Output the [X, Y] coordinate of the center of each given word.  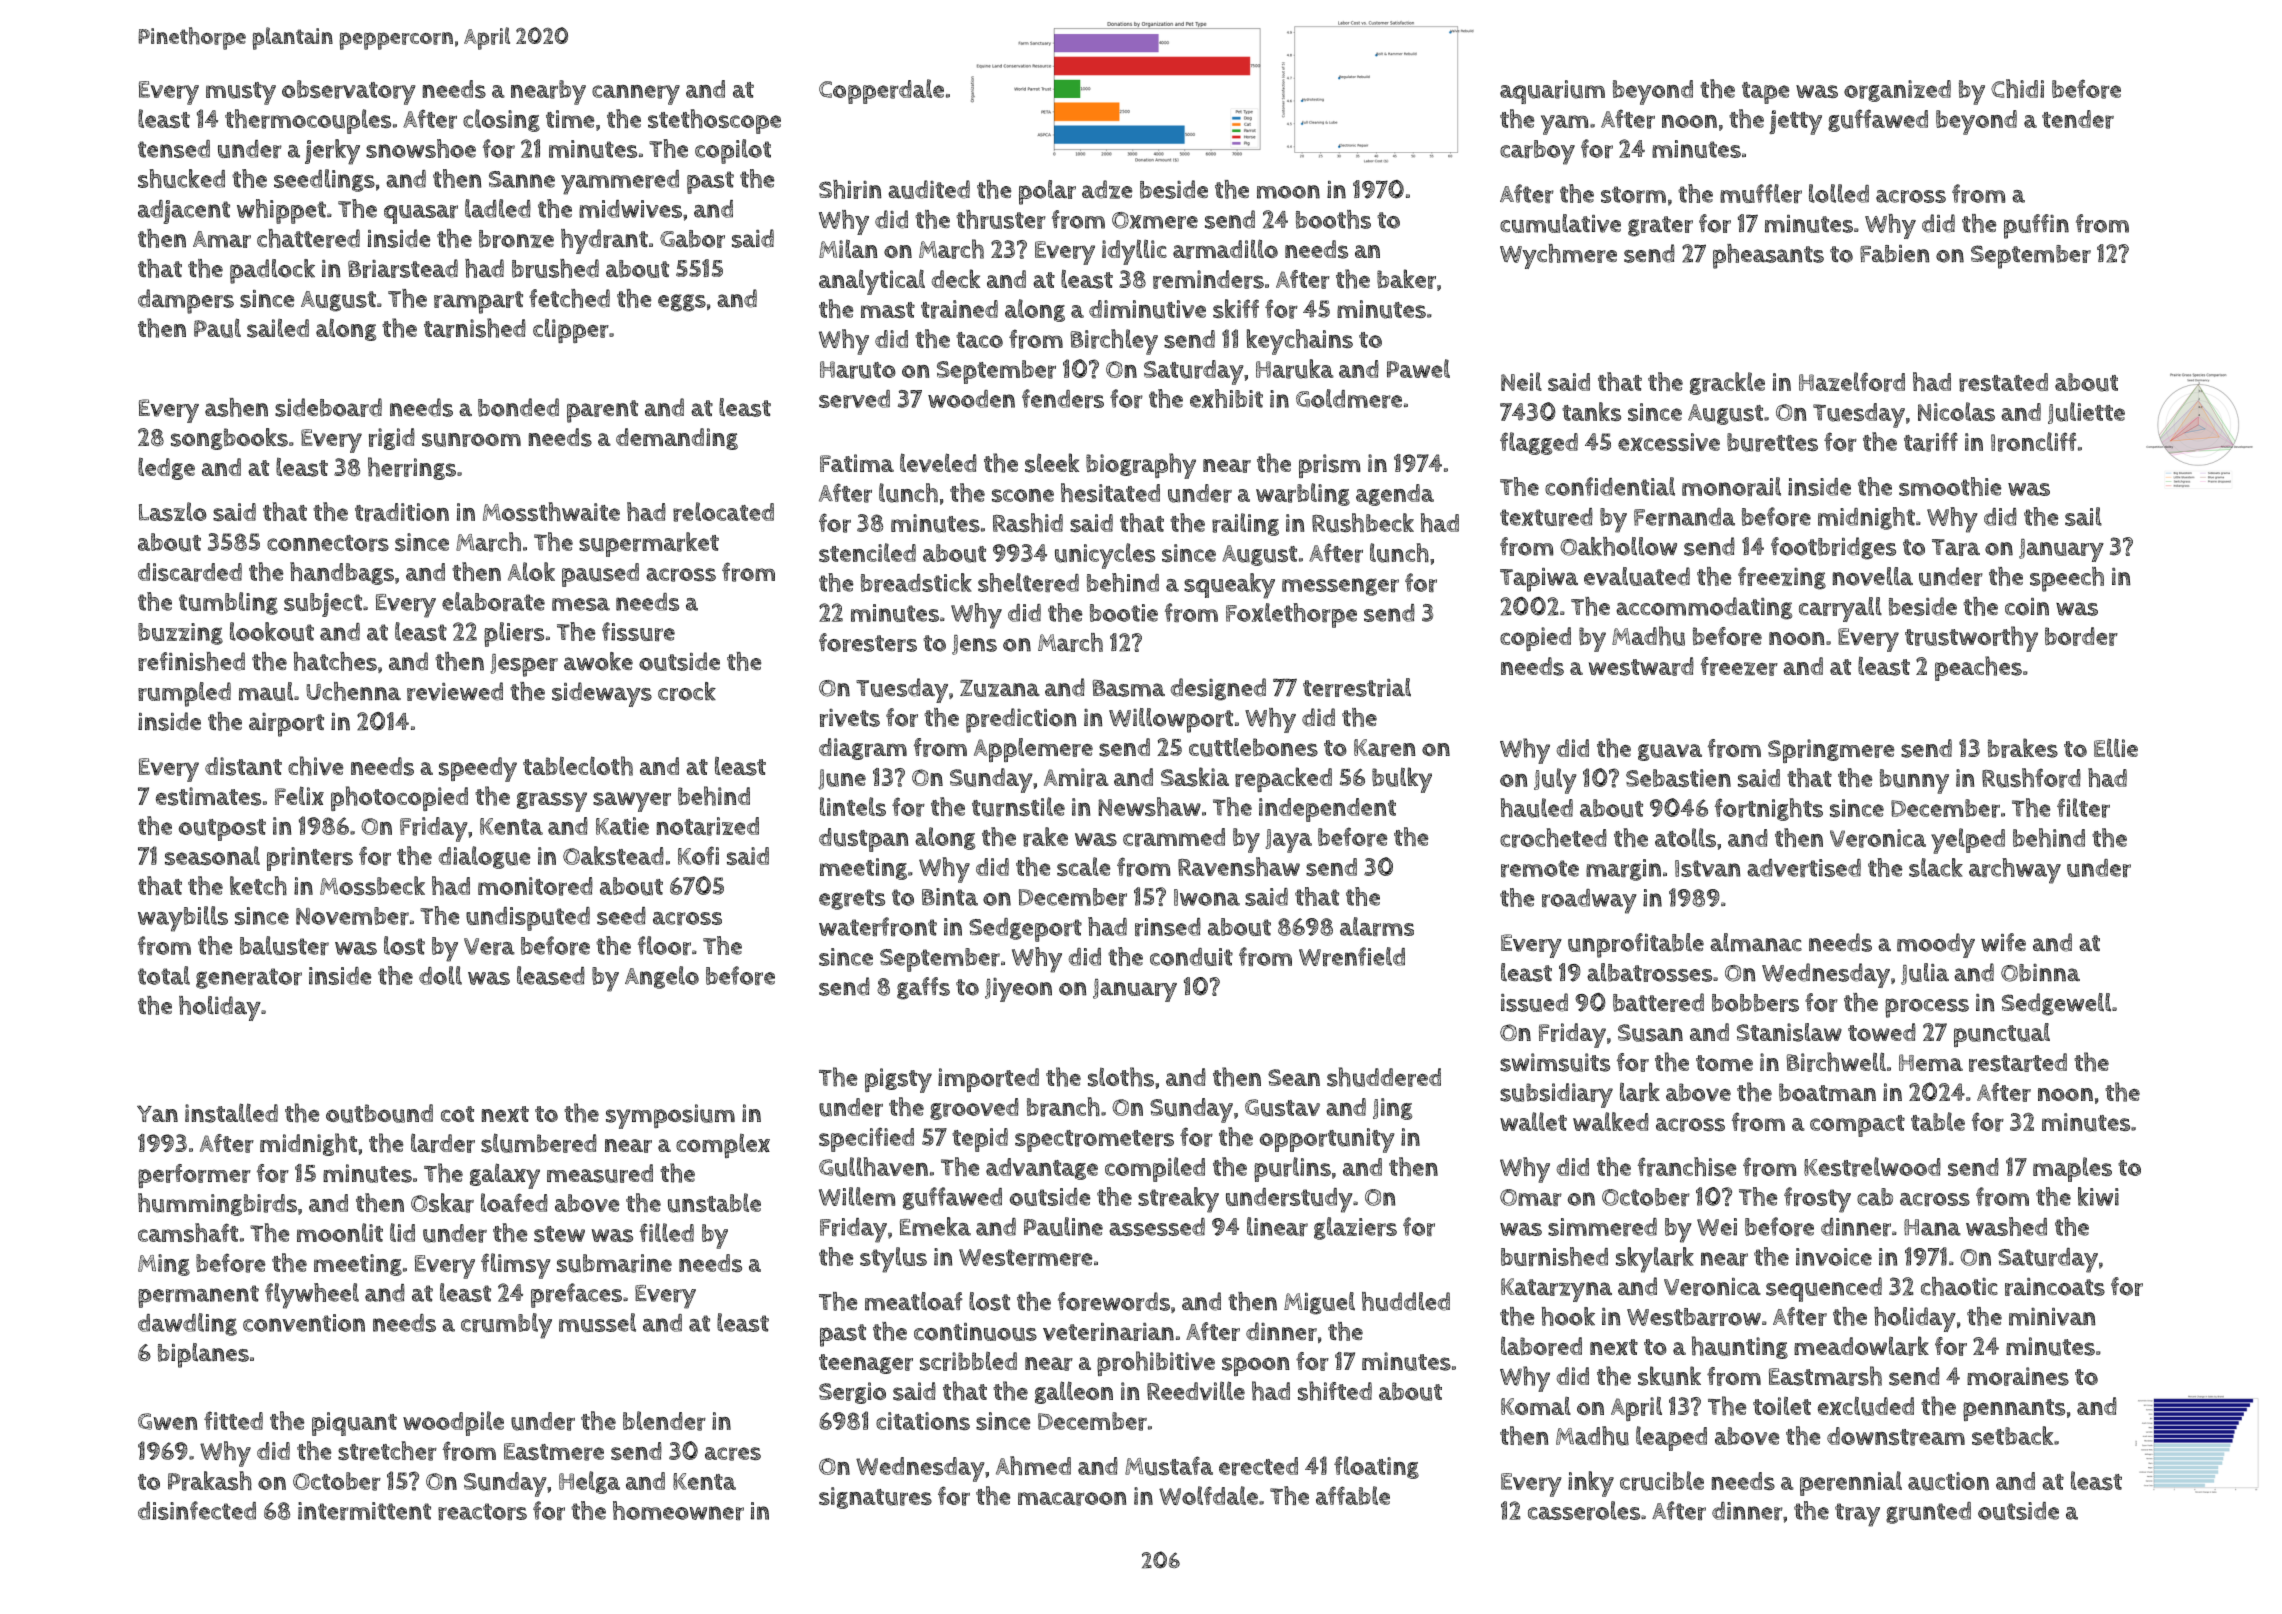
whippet [281, 211]
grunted [1928, 1513]
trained [959, 309]
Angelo [662, 977]
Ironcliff [2033, 442]
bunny [1914, 781]
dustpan [863, 840]
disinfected [197, 1510]
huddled [1406, 1301]
